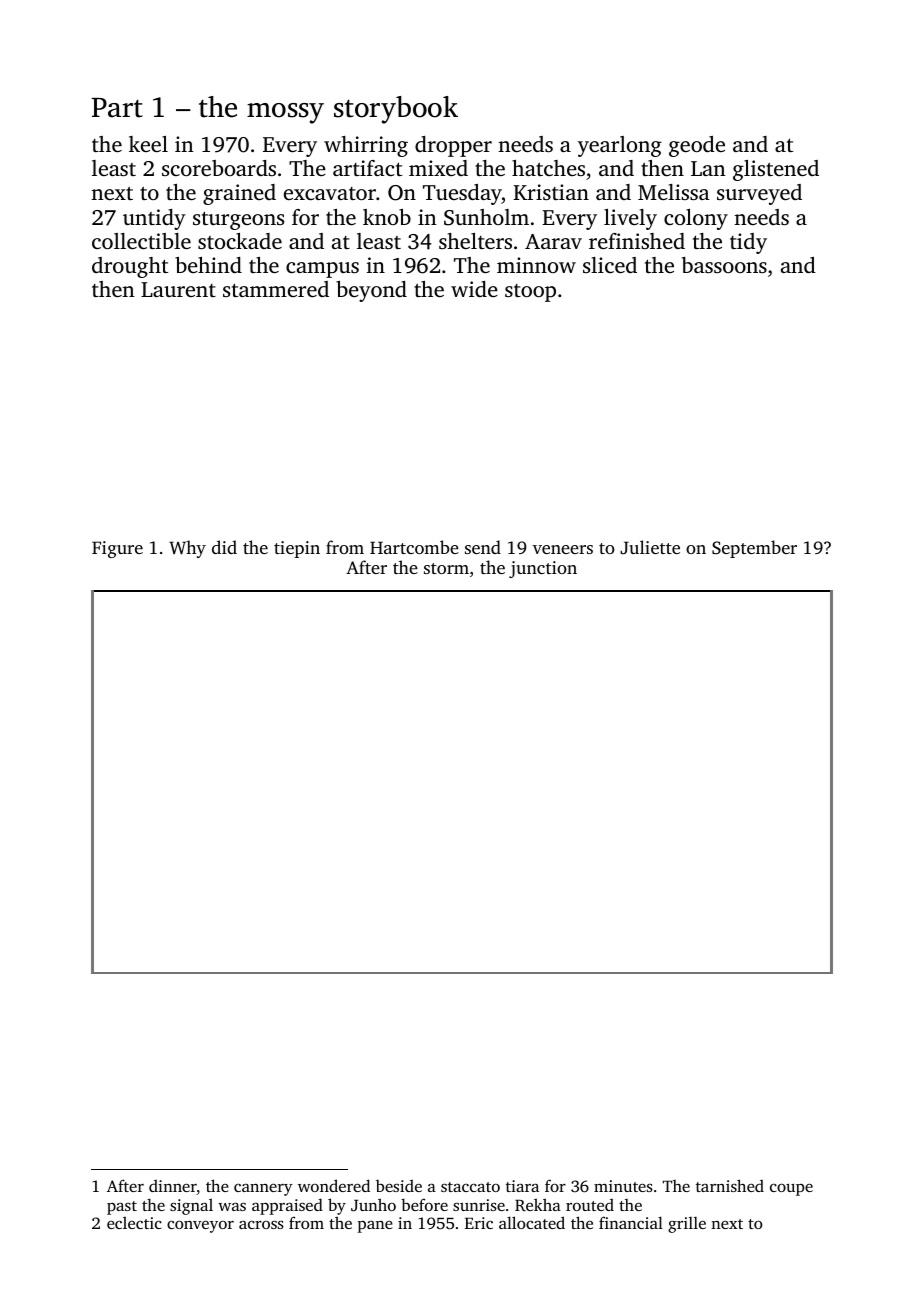  Describe the element at coordinates (173, 1187) in the screenshot. I see `dinner` at that location.
